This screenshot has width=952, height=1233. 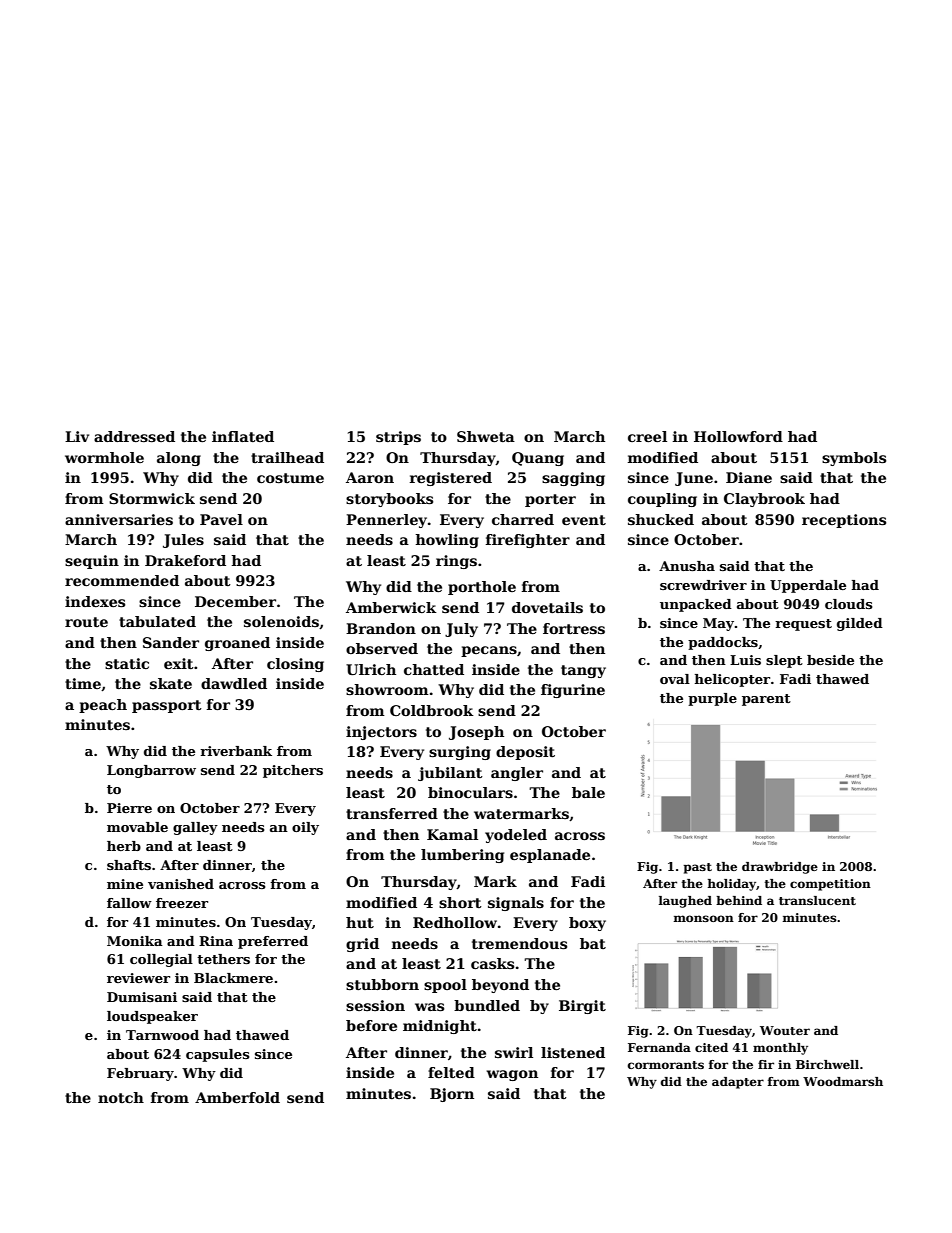 I want to click on capsules, so click(x=218, y=1055).
